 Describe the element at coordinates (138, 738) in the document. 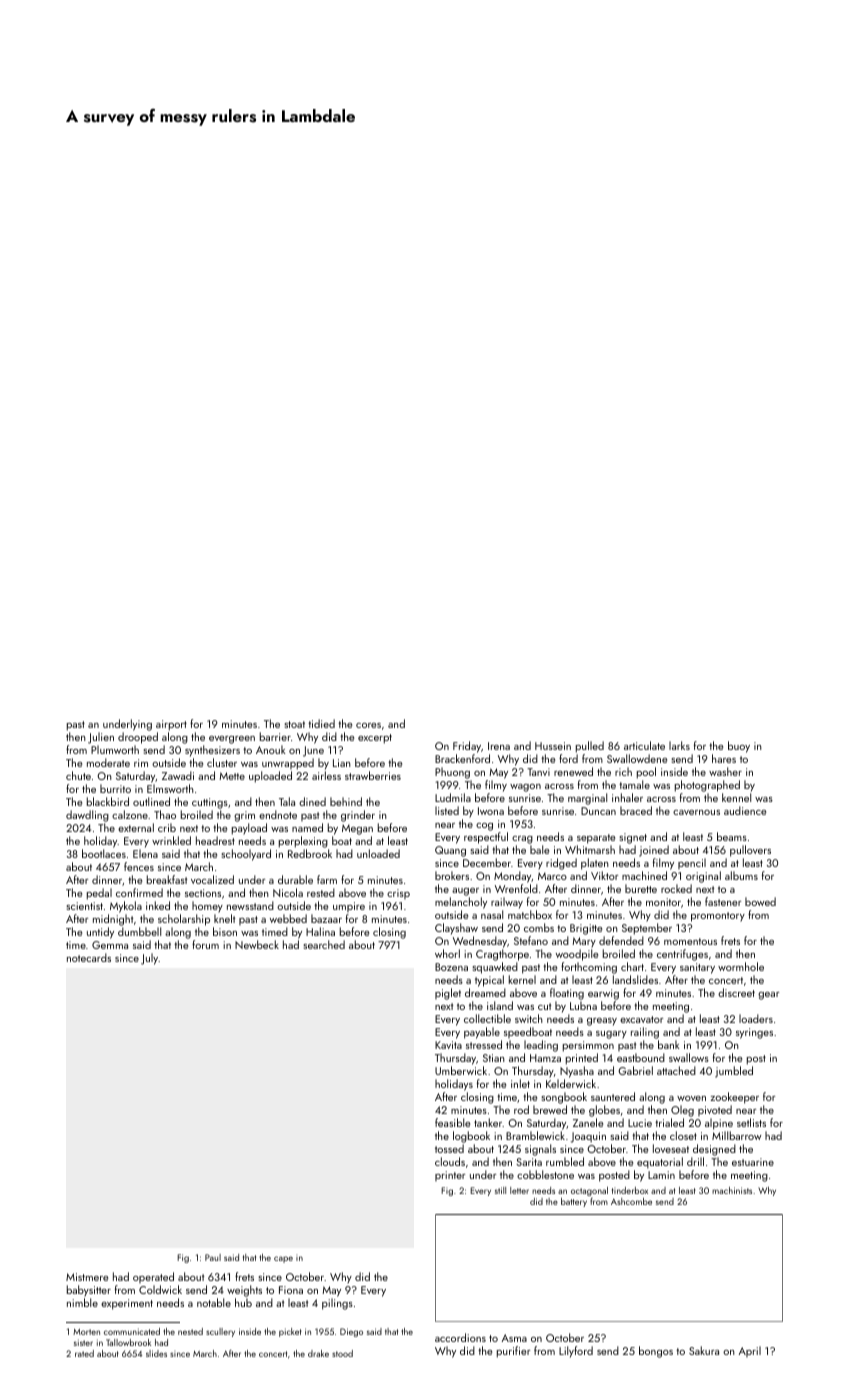

I see `drooped` at that location.
